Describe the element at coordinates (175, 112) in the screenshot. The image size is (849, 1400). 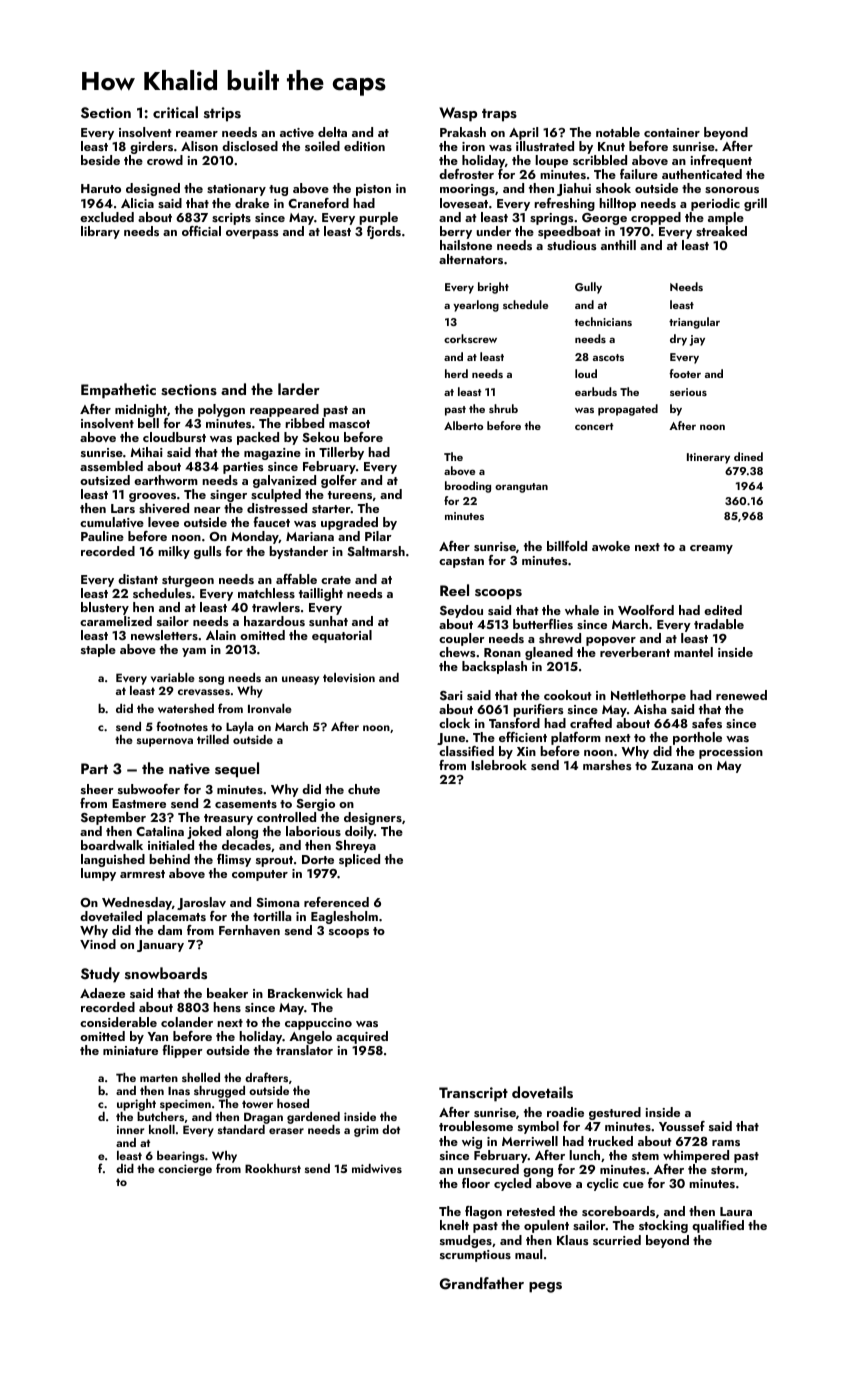
I see `critical` at that location.
